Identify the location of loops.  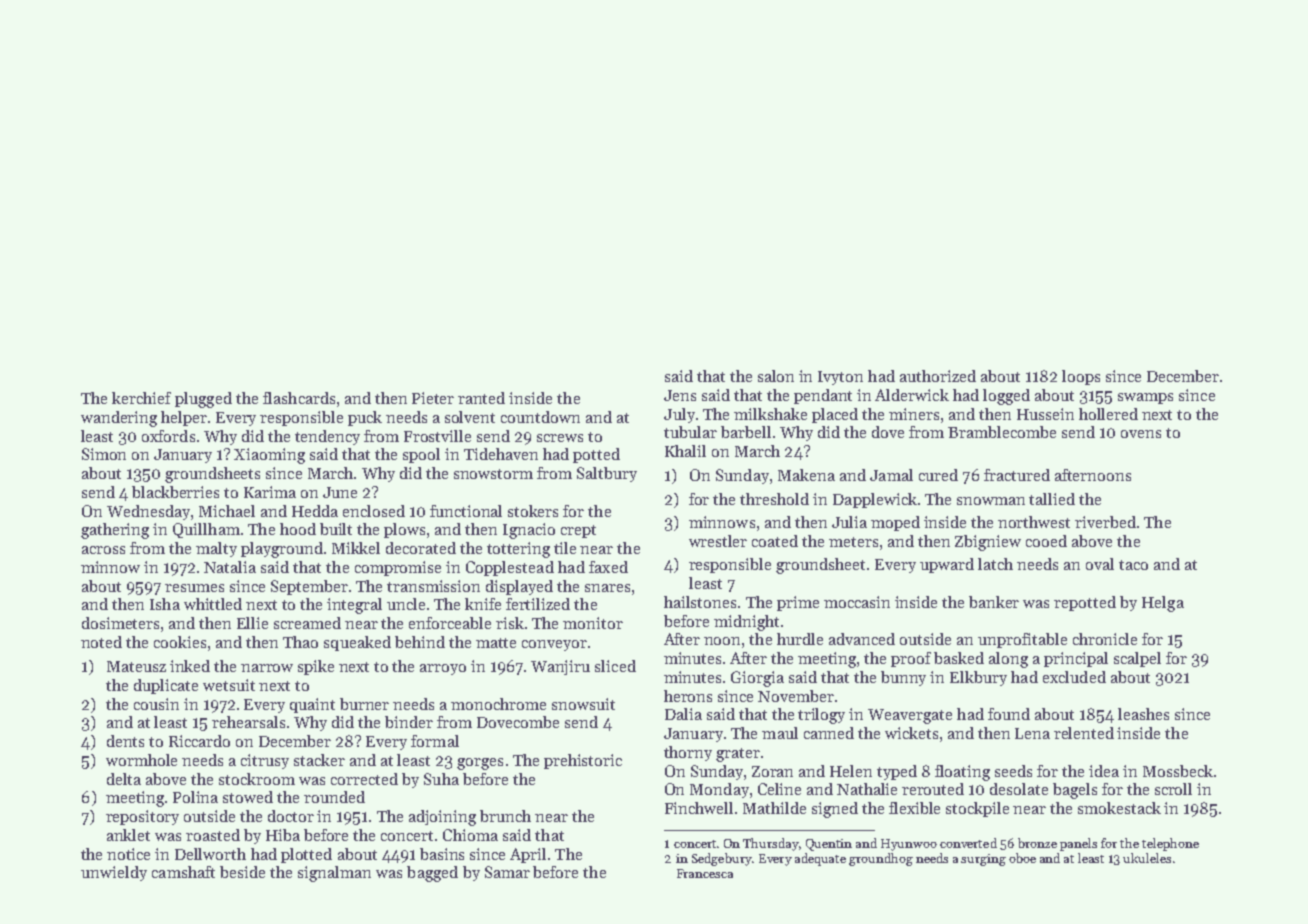
(1081, 377).
